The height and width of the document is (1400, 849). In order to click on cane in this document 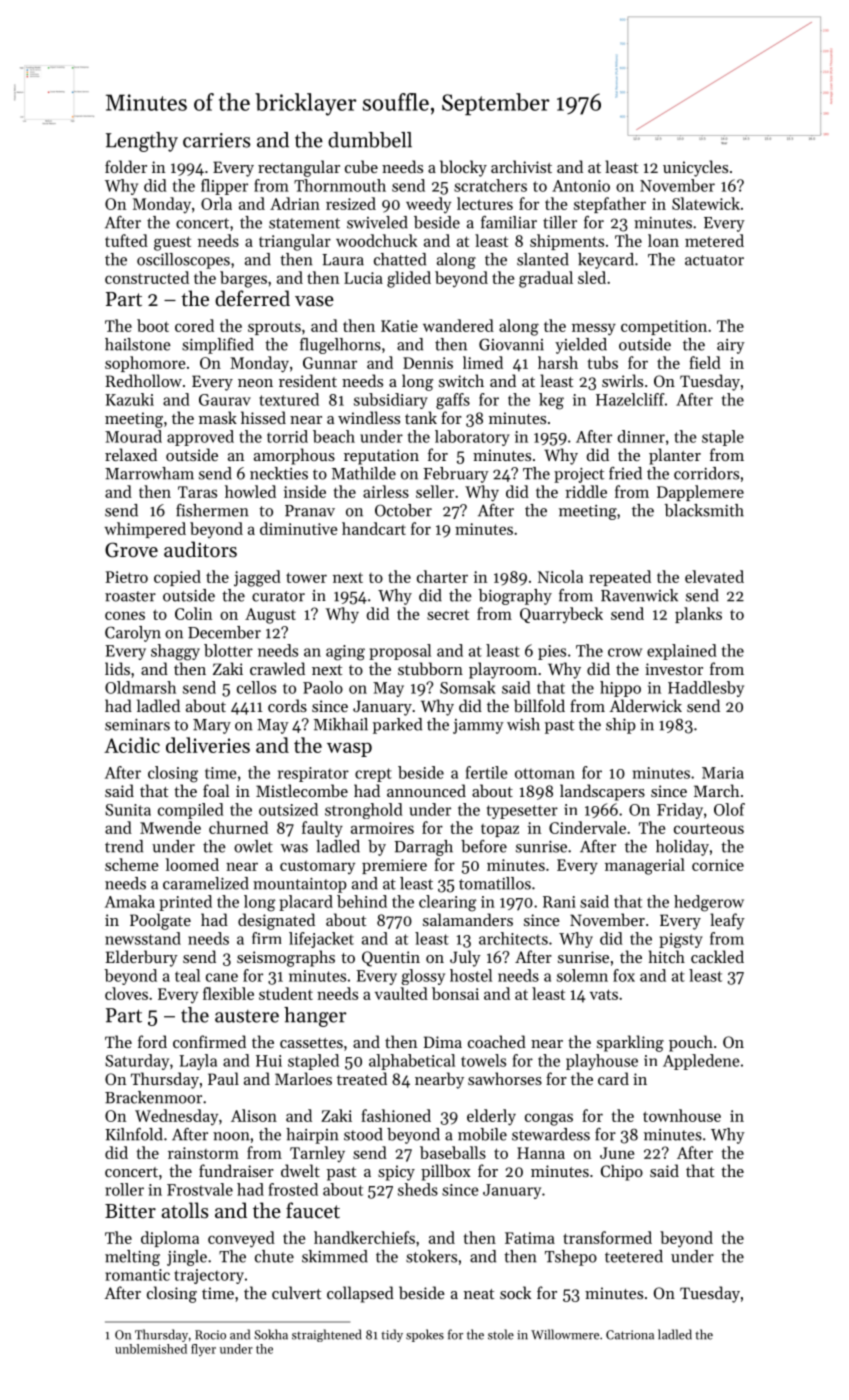, I will do `click(222, 977)`.
